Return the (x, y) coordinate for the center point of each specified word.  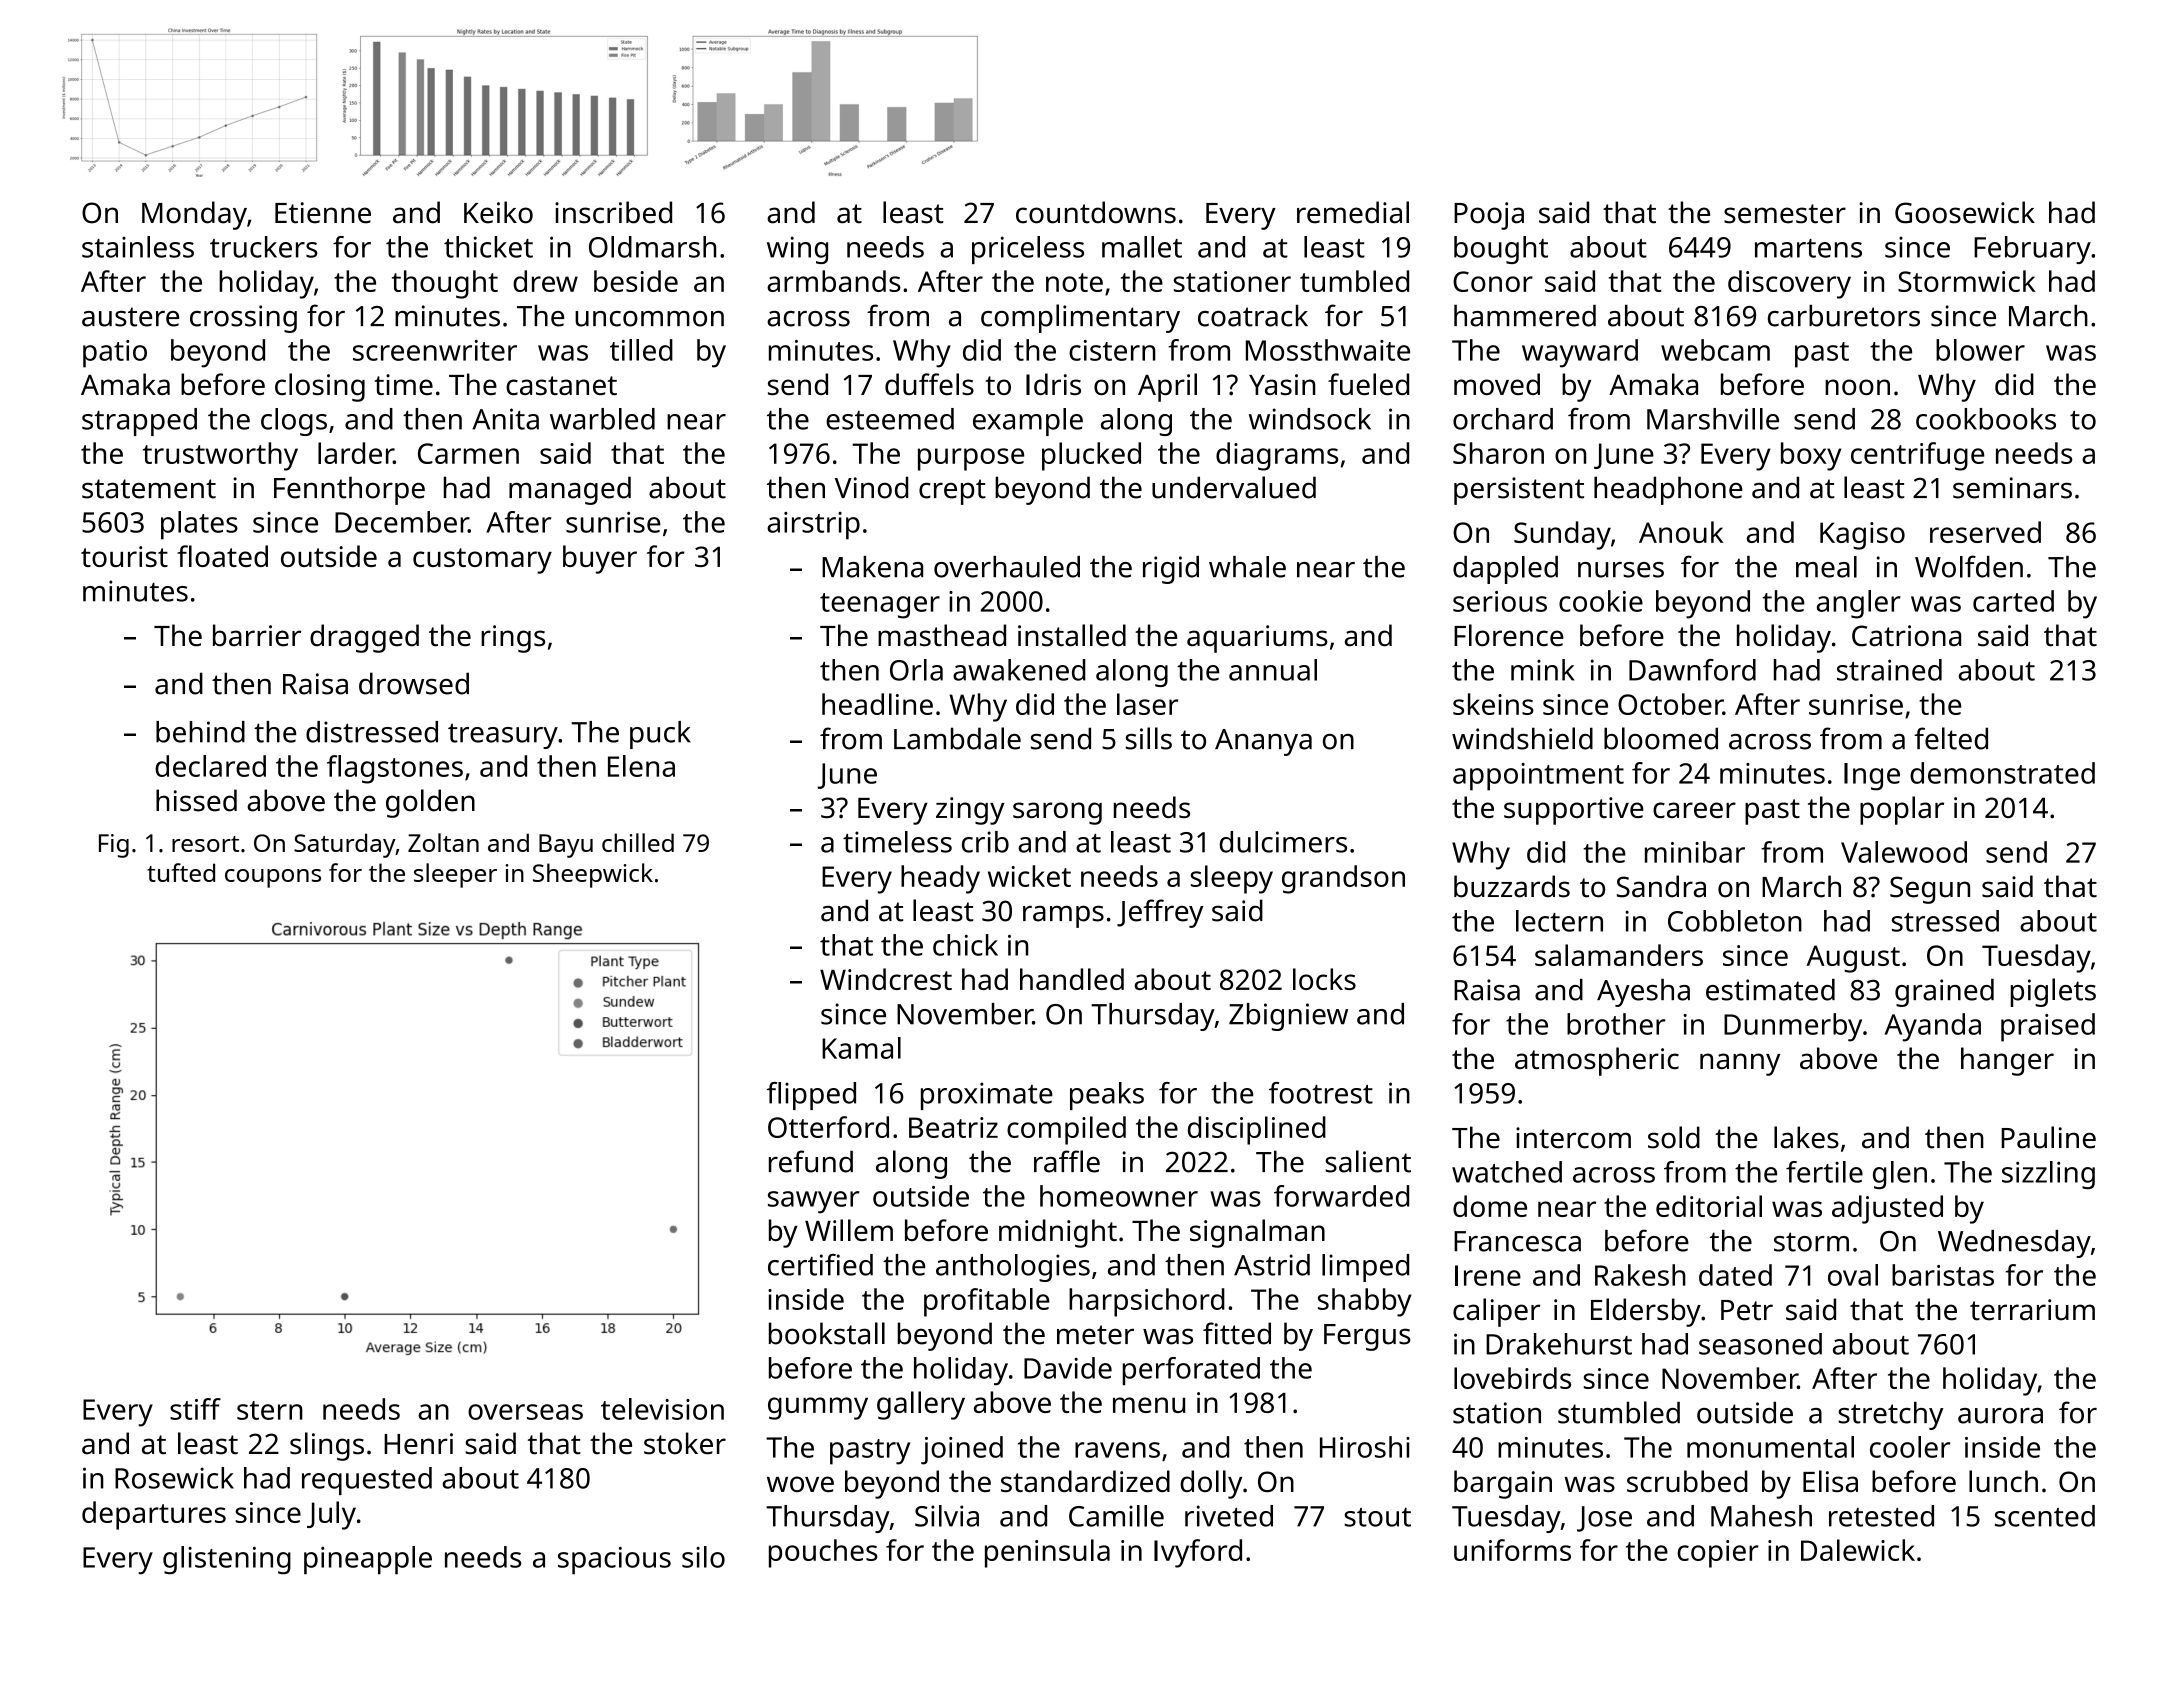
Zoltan (443, 842)
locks (1324, 979)
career (1694, 810)
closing (320, 387)
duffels (929, 384)
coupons (273, 878)
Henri (418, 1444)
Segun (1930, 890)
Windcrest (886, 979)
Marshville (1713, 419)
